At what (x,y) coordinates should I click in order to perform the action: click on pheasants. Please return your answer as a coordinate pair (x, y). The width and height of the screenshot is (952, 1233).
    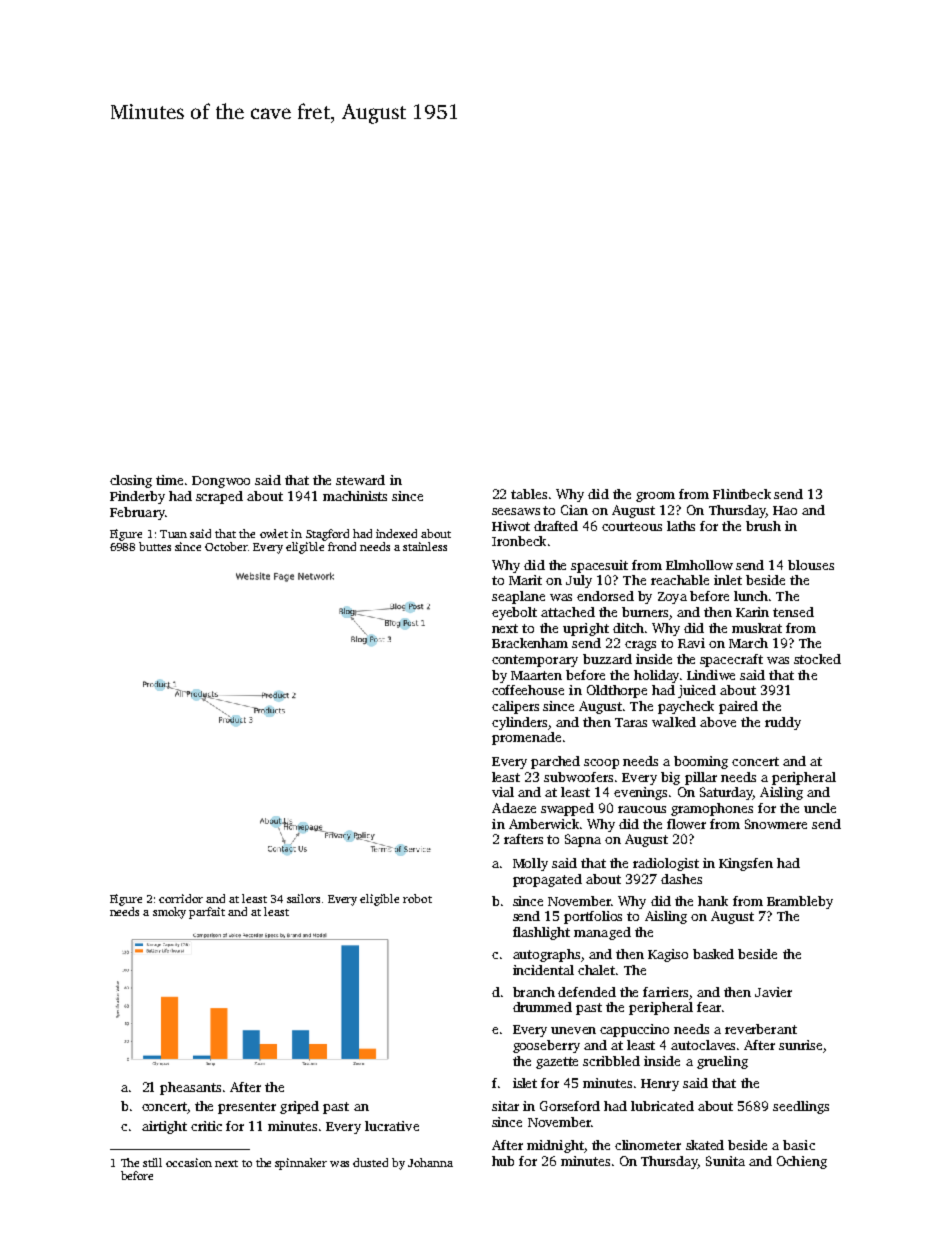
    Looking at the image, I should click on (190, 1088).
